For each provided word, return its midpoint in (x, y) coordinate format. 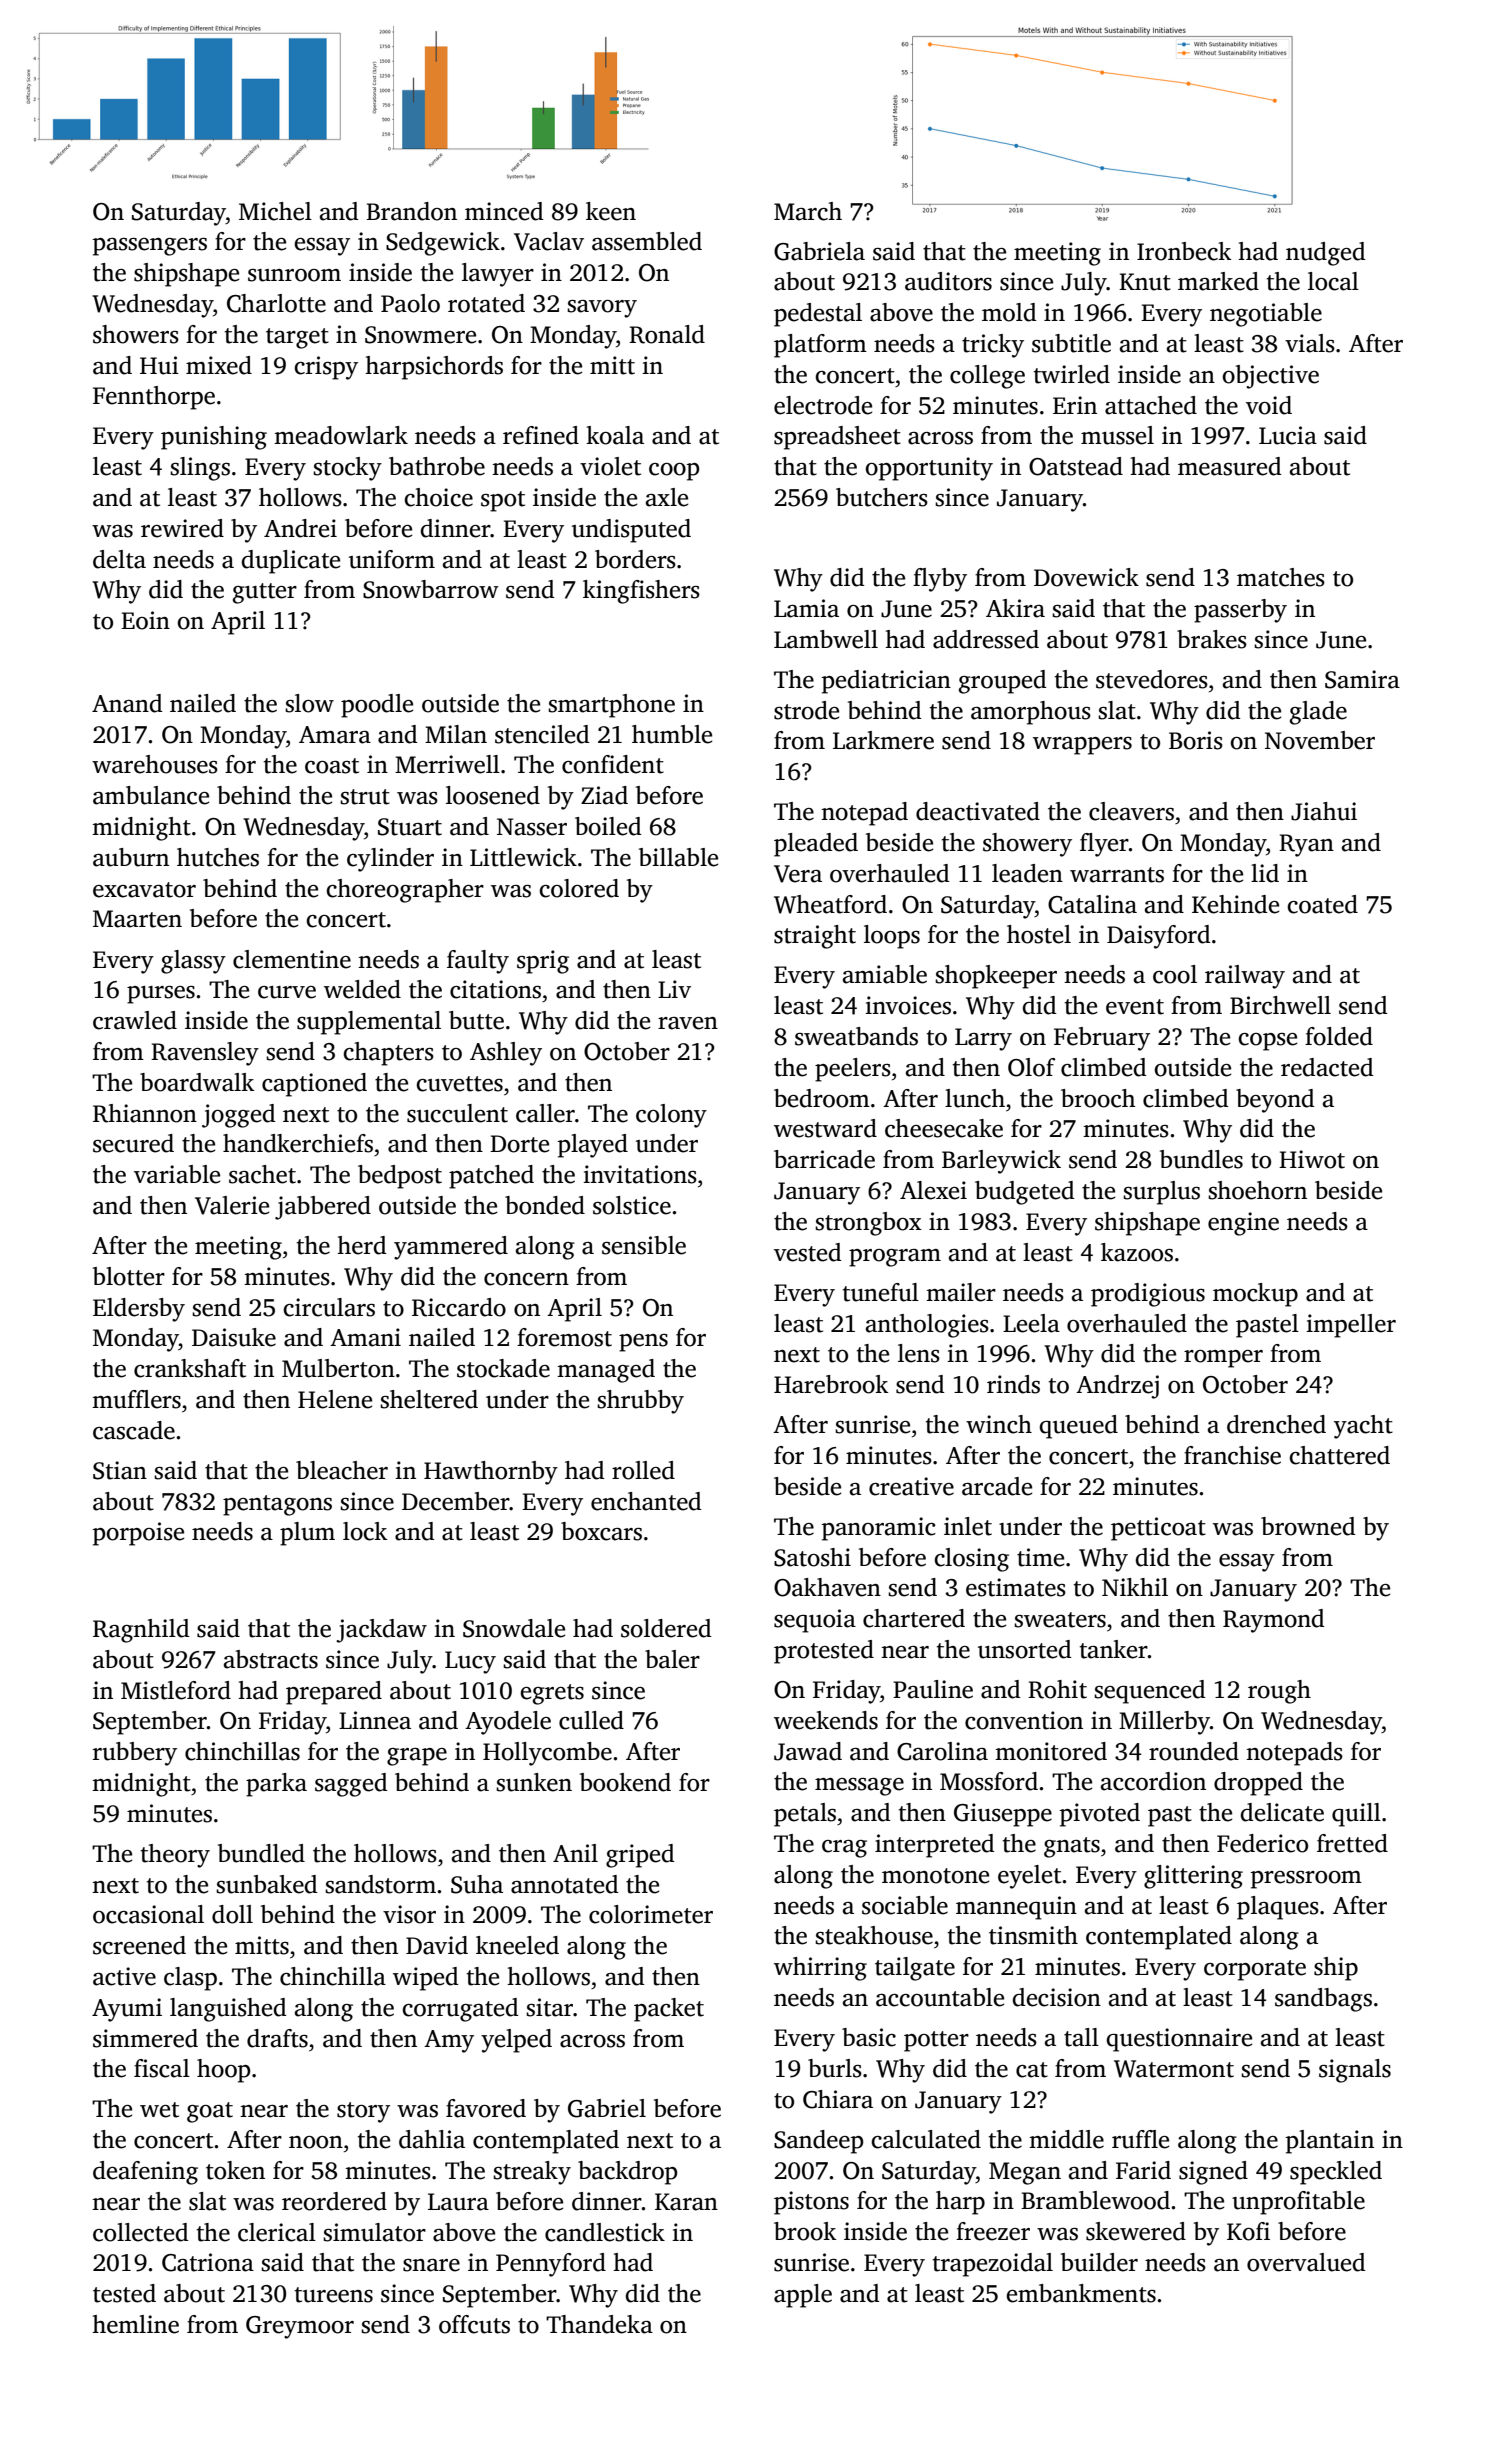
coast (332, 766)
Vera (798, 874)
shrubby (640, 1402)
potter (936, 2041)
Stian (120, 1470)
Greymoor (300, 2327)
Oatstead (1076, 466)
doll (232, 1914)
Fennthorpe (154, 398)
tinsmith (1033, 1935)
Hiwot (1312, 1159)
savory (602, 309)
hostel (1039, 934)
